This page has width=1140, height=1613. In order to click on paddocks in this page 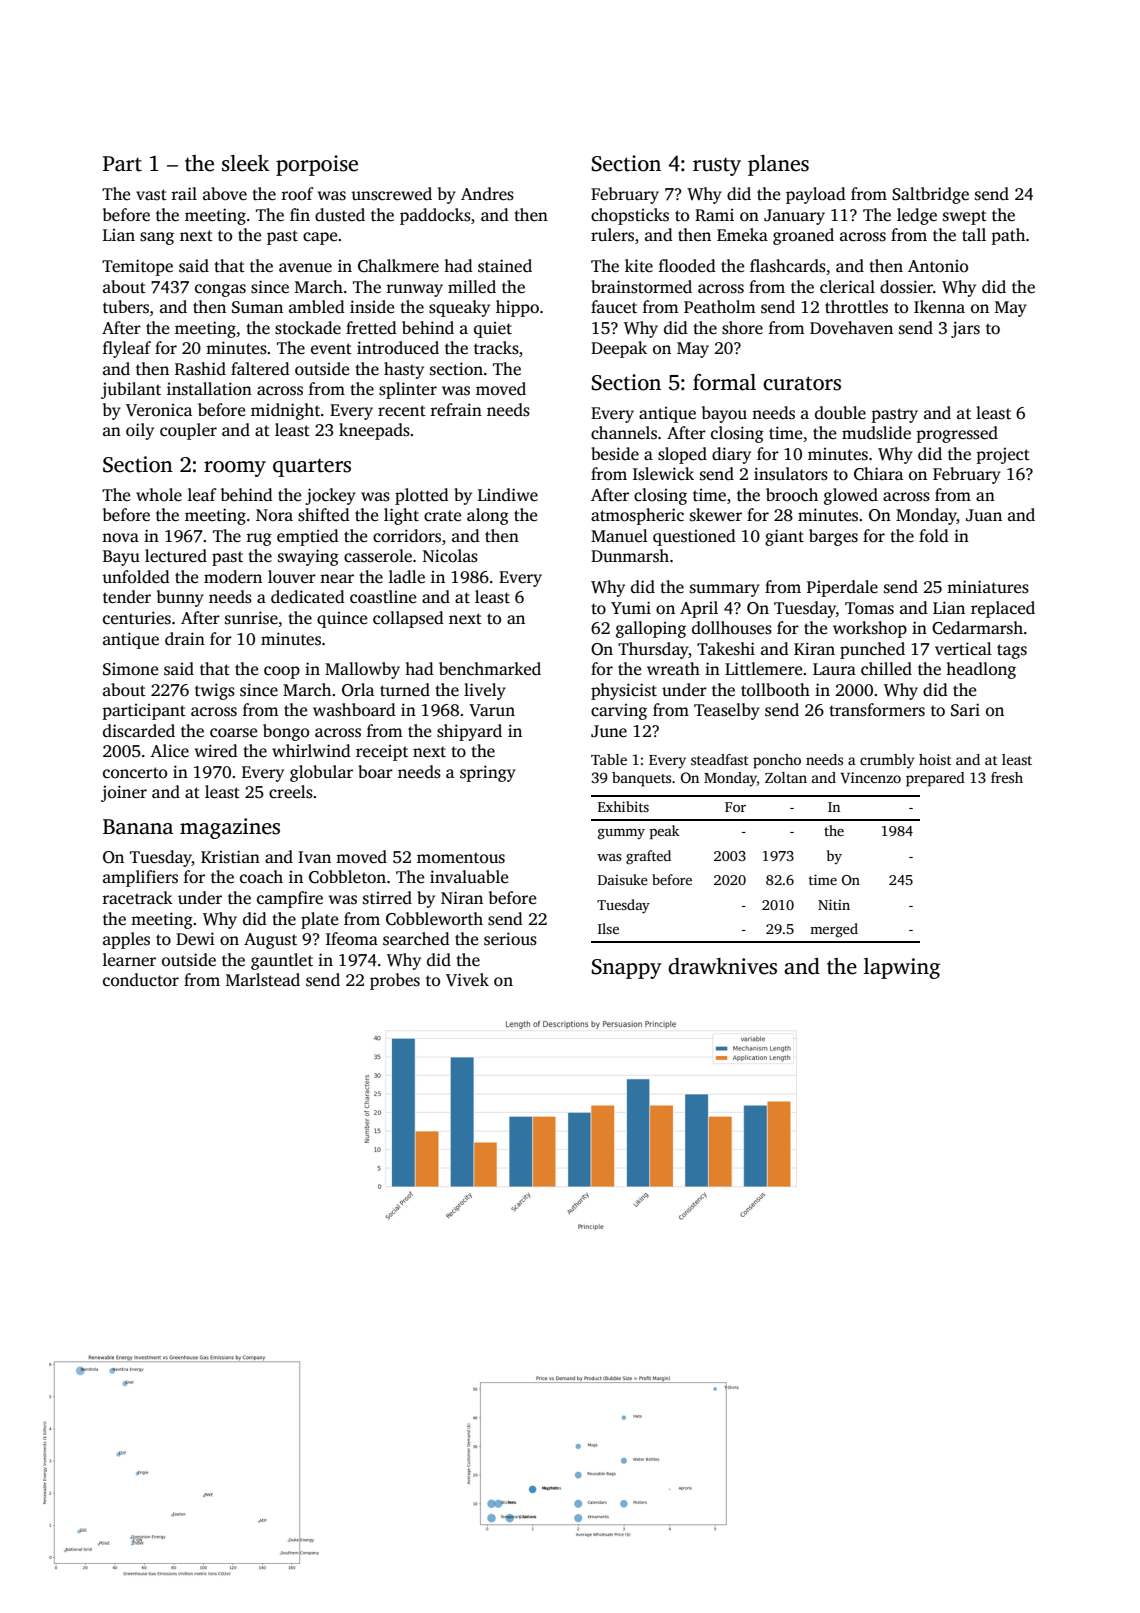, I will do `click(435, 216)`.
